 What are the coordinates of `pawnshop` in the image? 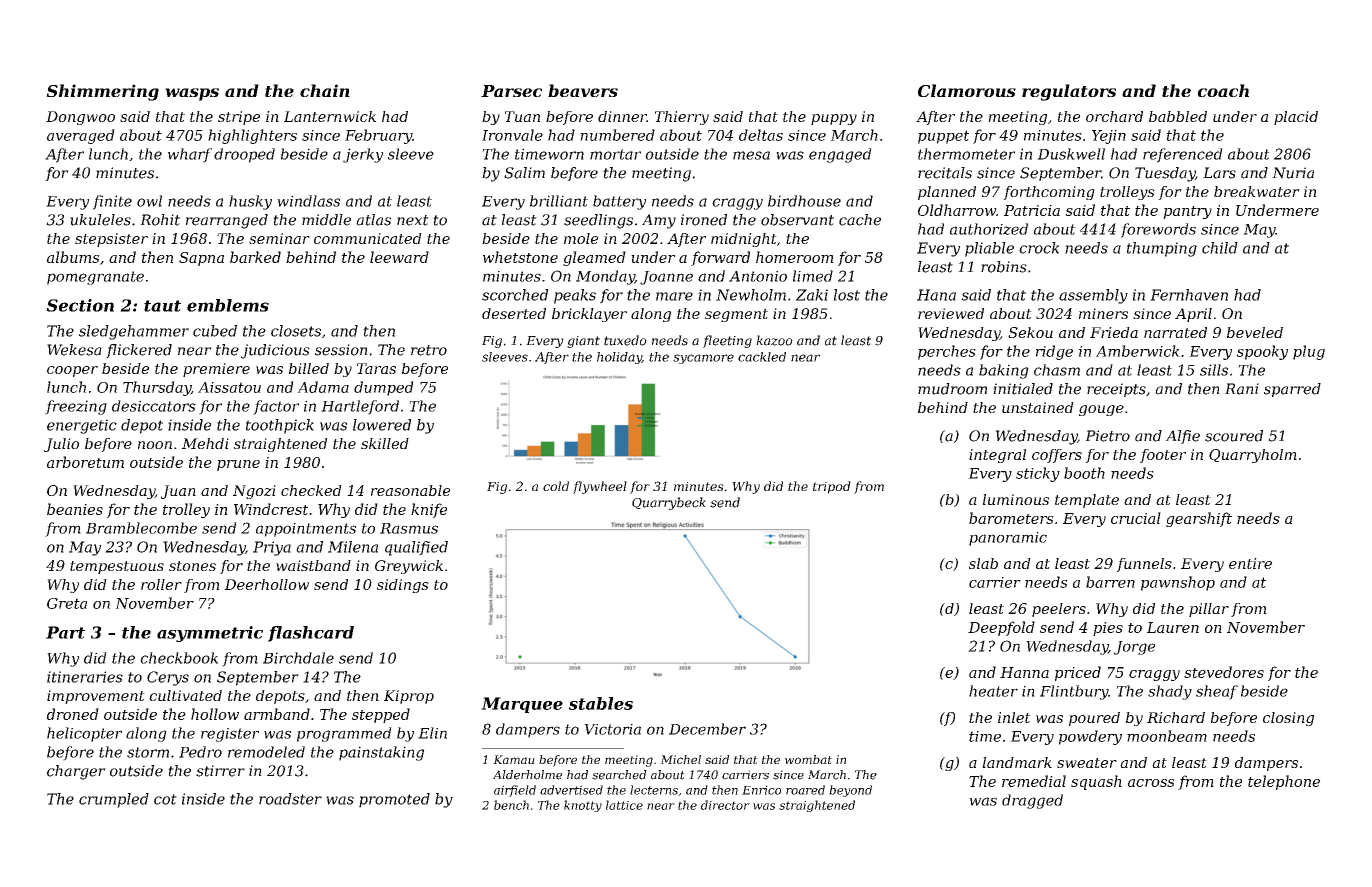 It's located at (1178, 583).
